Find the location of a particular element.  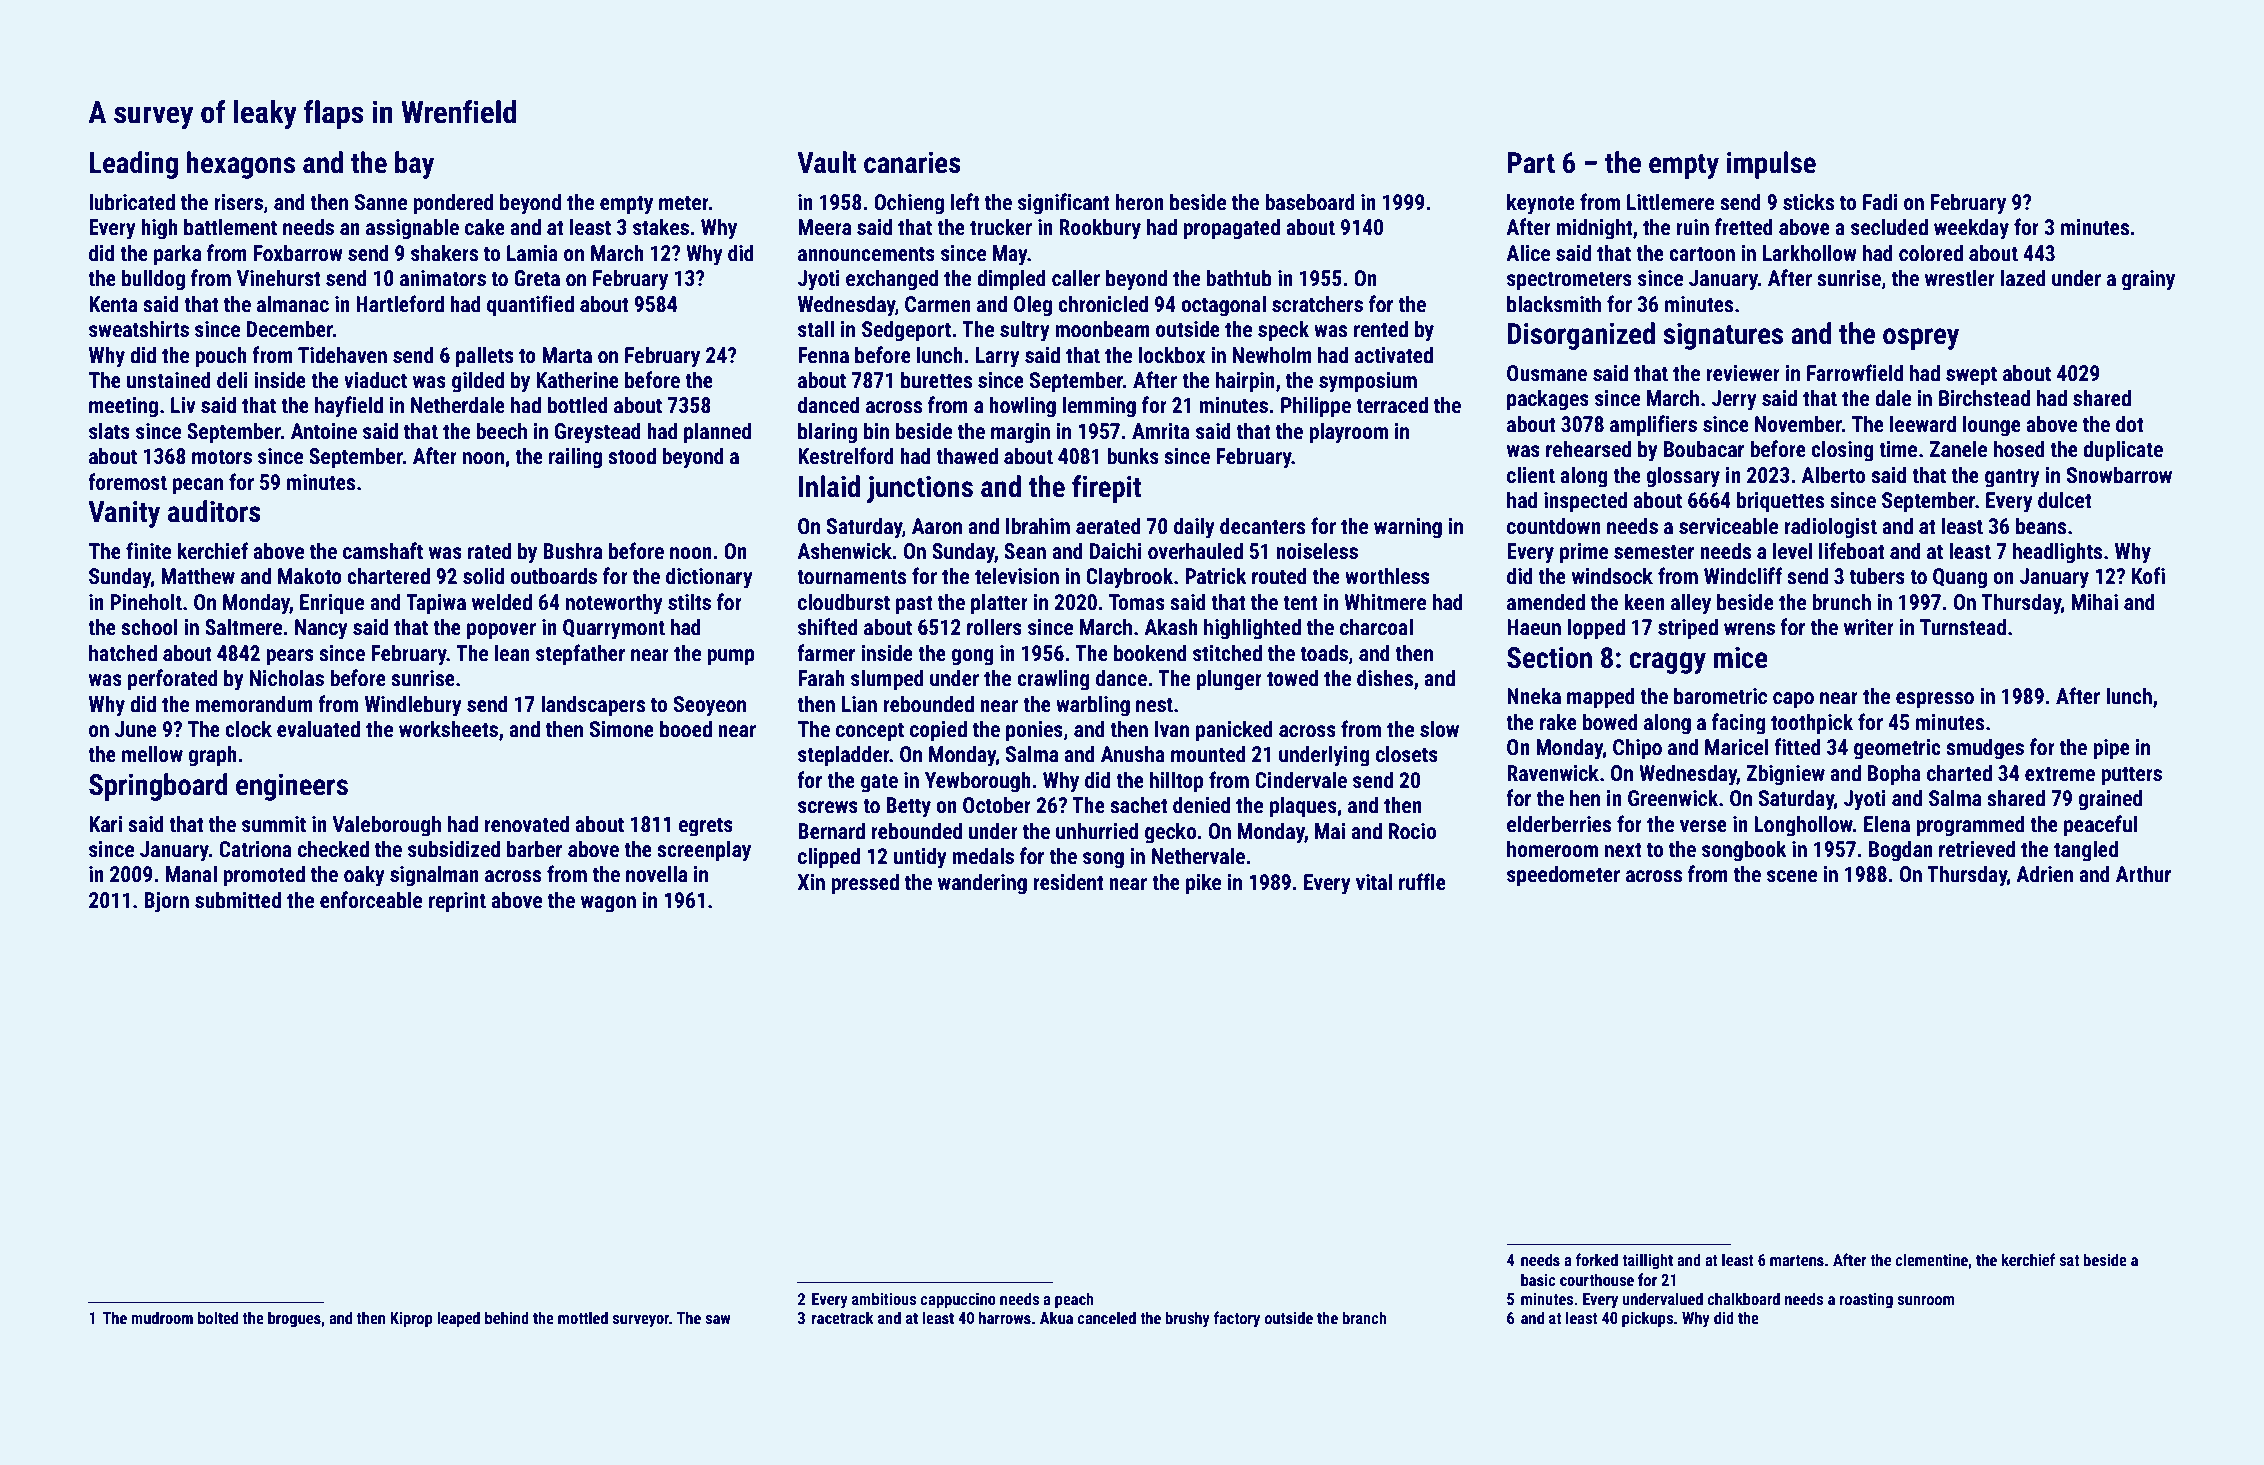

Turnstead is located at coordinates (1963, 627).
